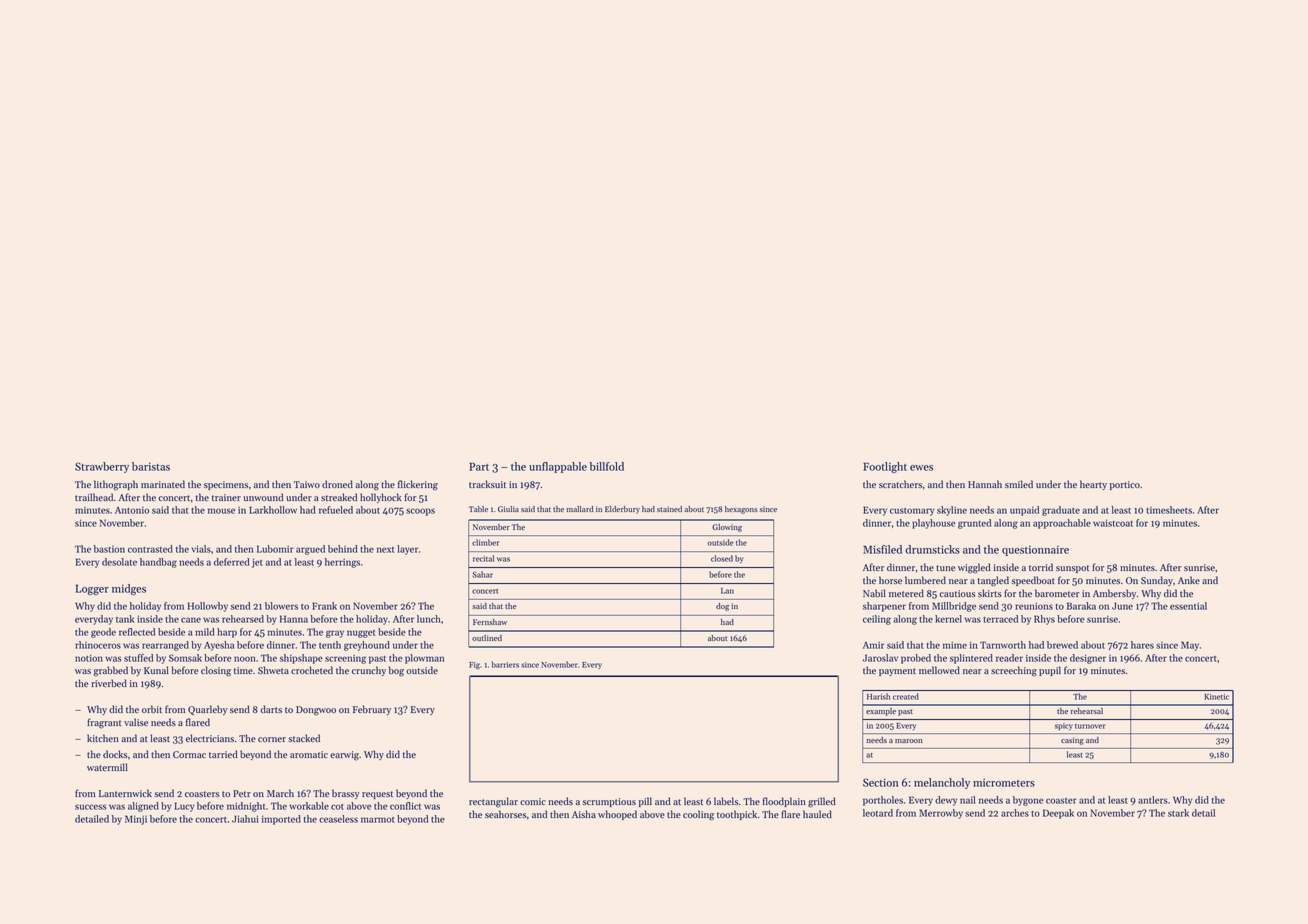 The image size is (1308, 924). Describe the element at coordinates (909, 741) in the screenshot. I see `maroon` at that location.
